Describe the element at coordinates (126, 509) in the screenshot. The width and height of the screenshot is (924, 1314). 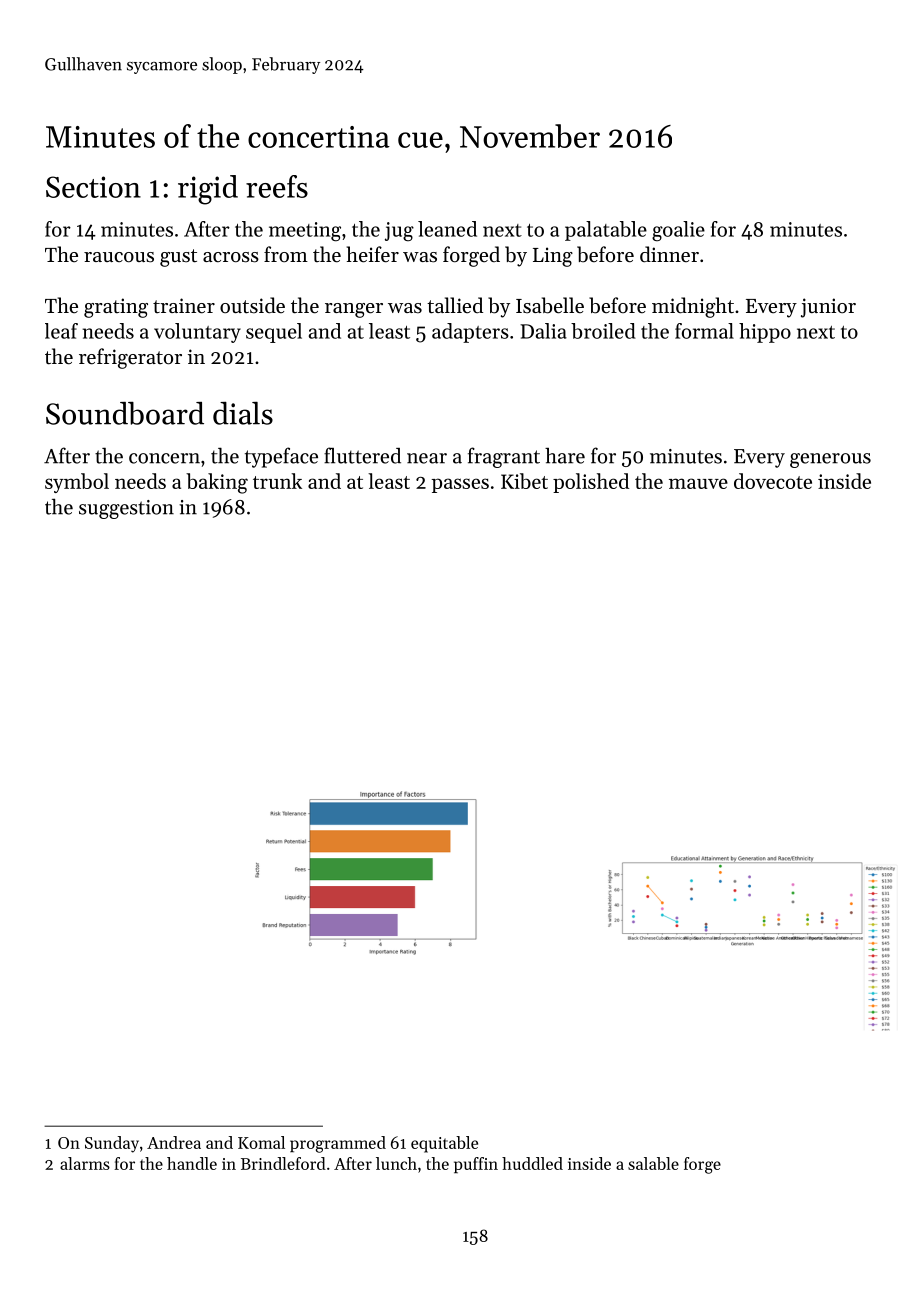
I see `suggestion` at that location.
